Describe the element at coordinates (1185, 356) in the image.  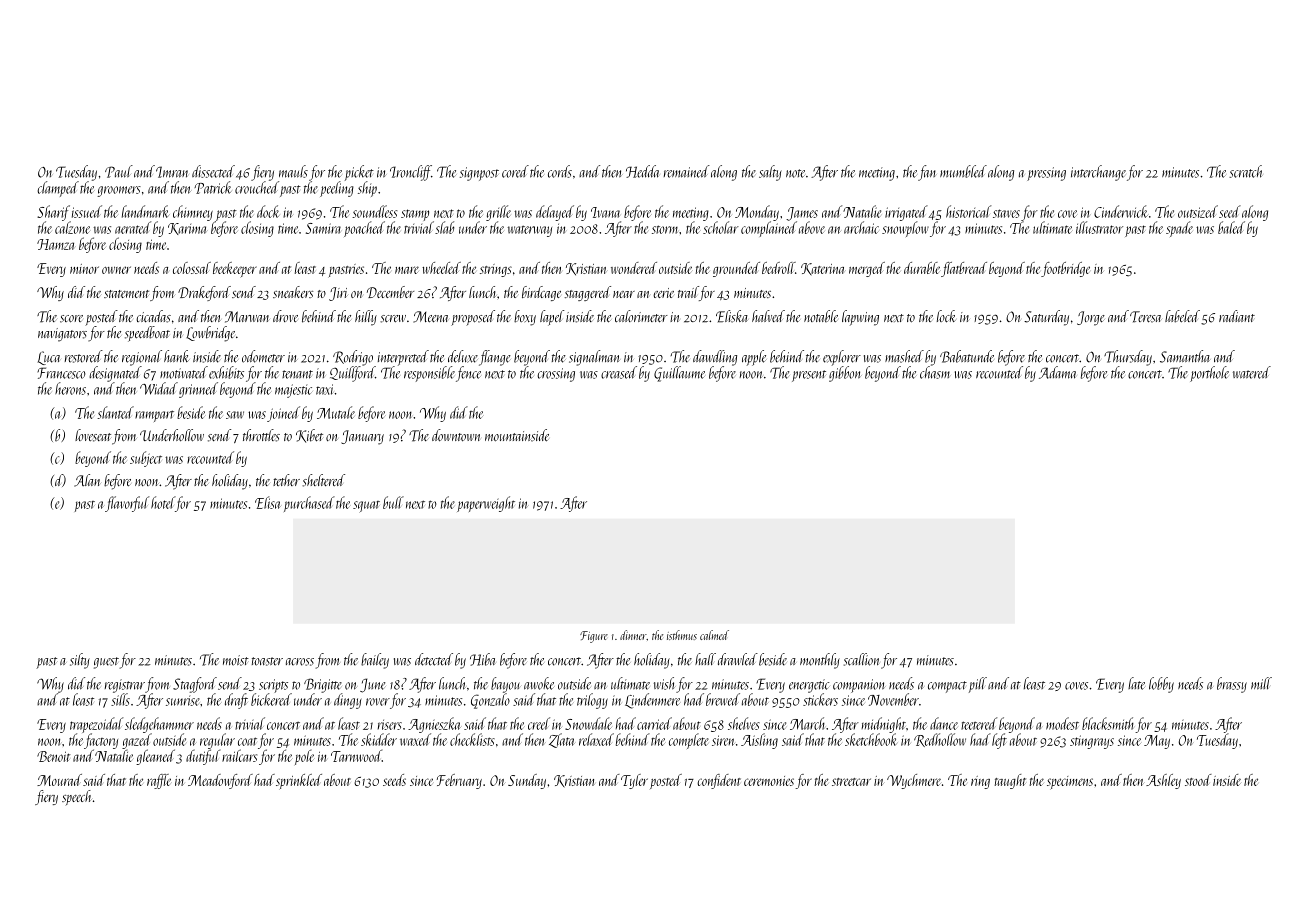
I see `Samantha` at that location.
